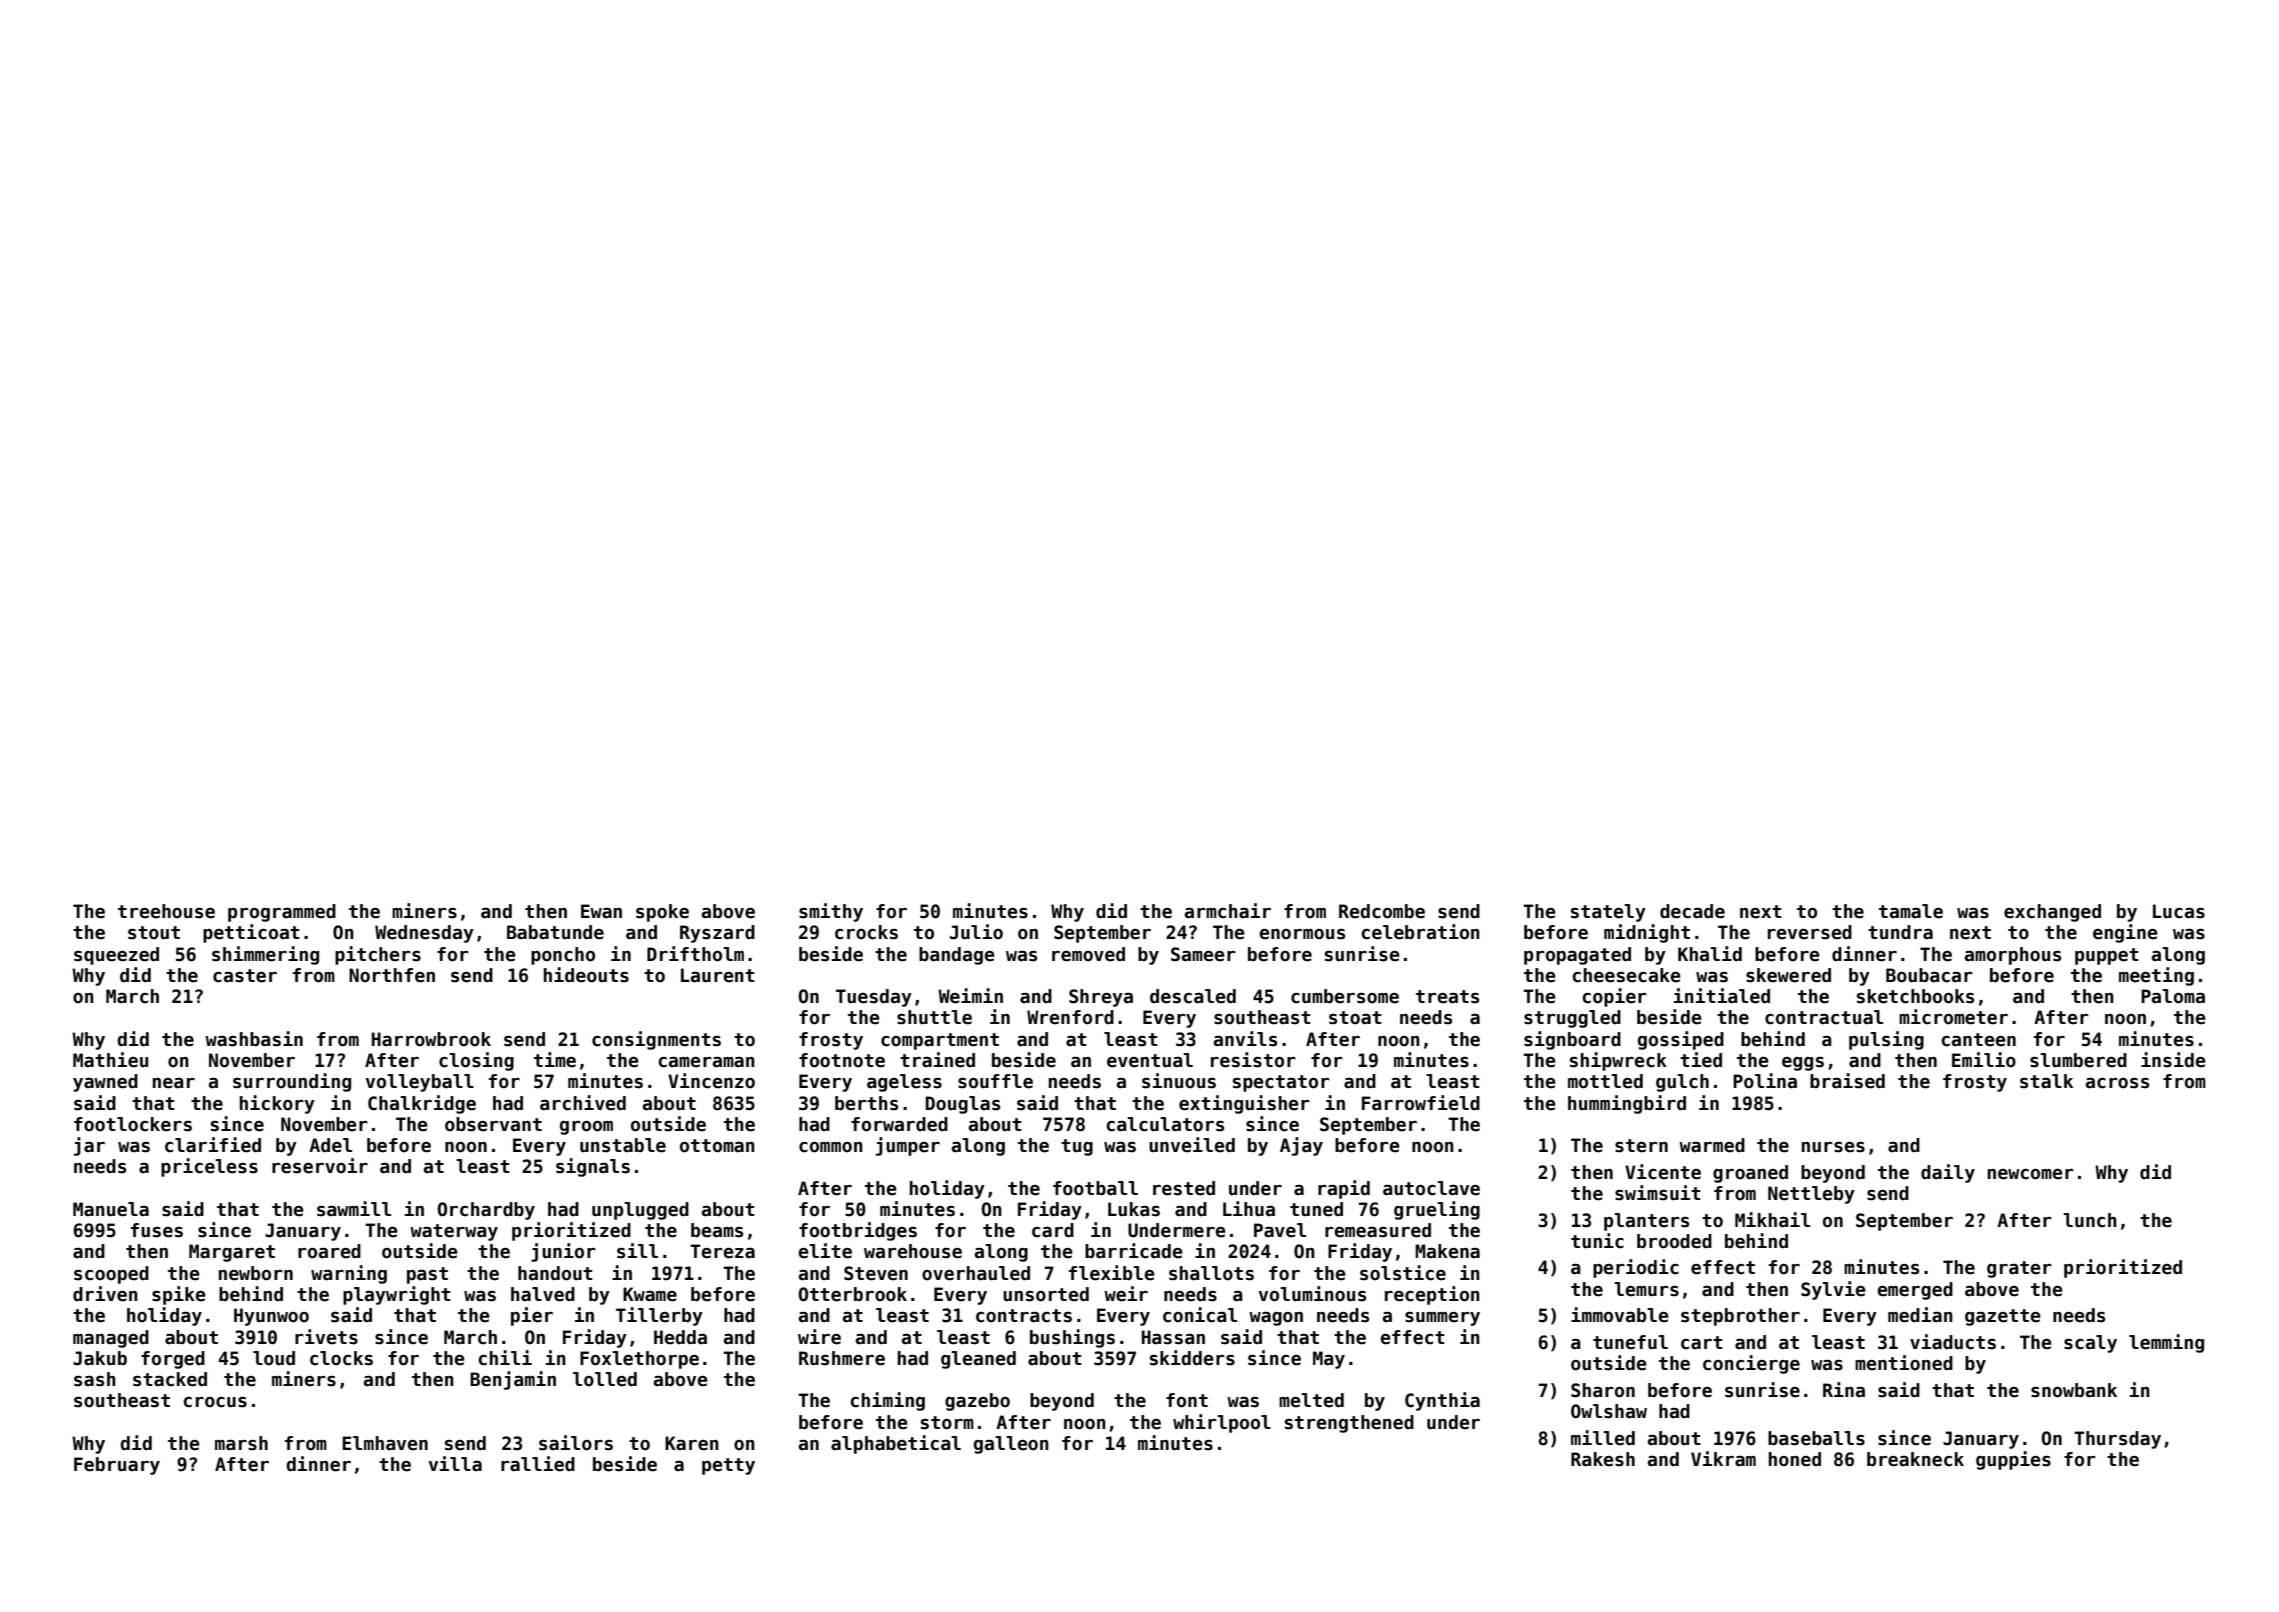 The image size is (2279, 1612). I want to click on Ewan, so click(601, 911).
